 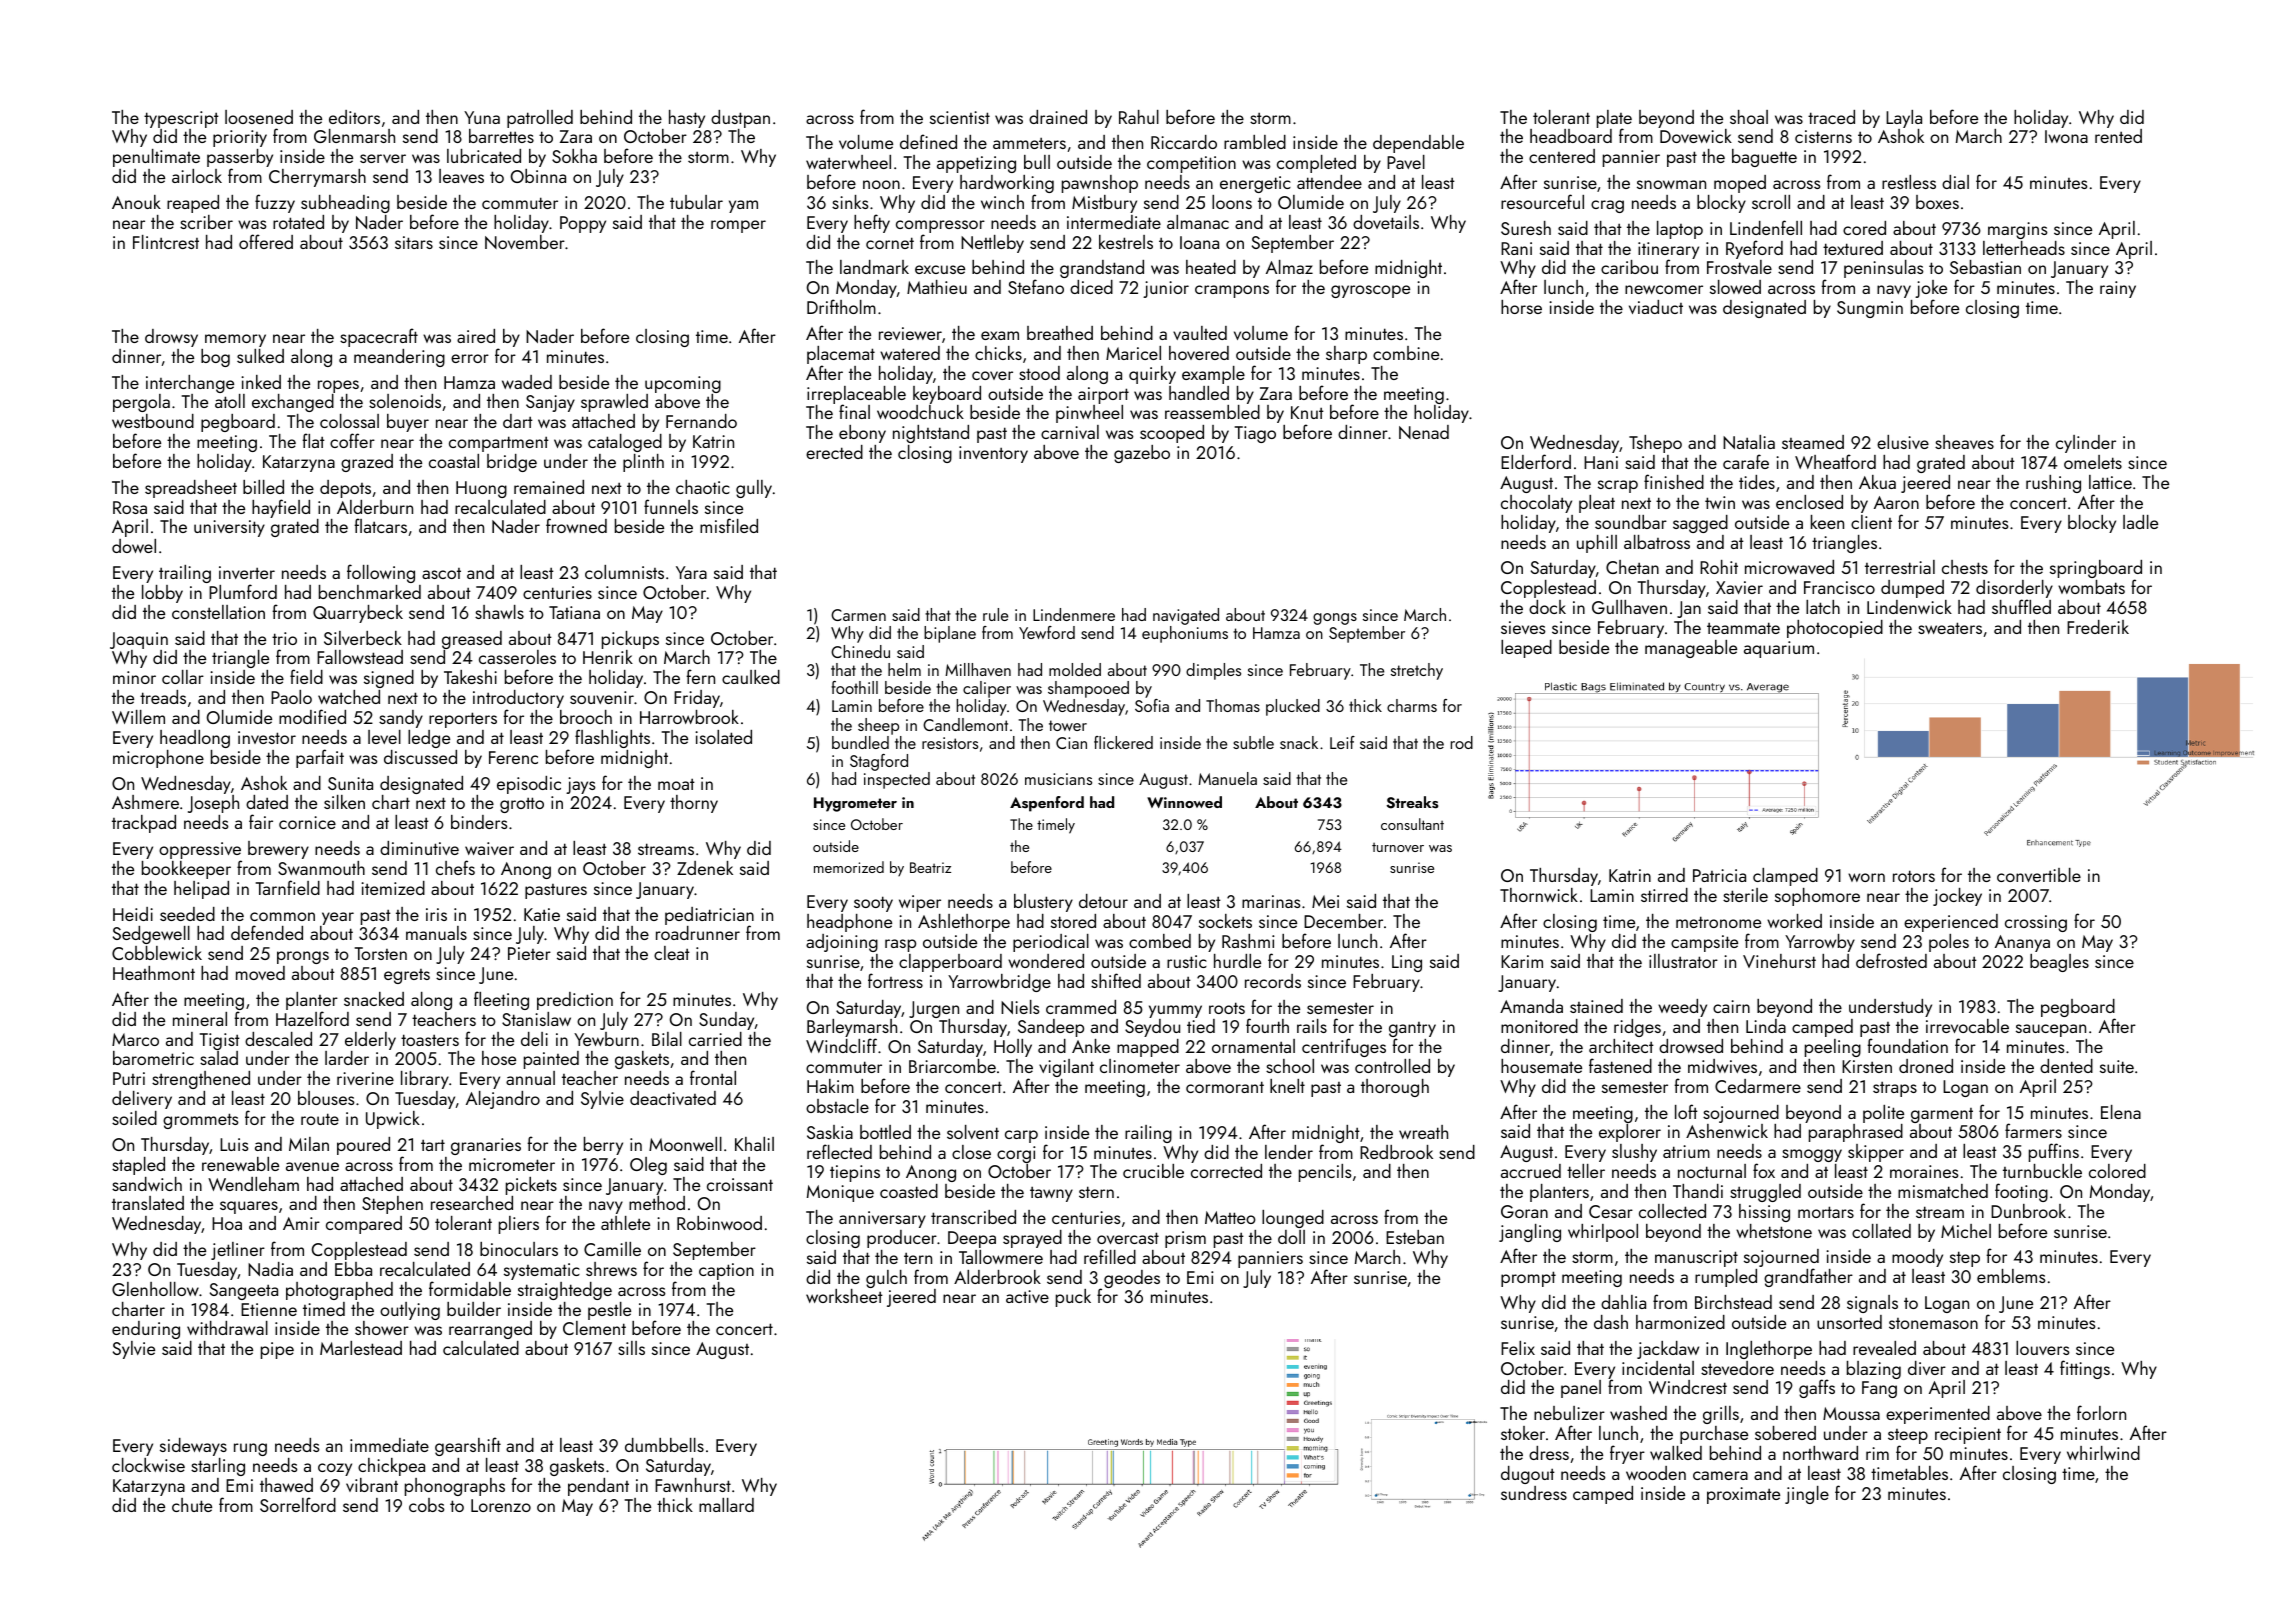 What do you see at coordinates (352, 440) in the image?
I see `coffer` at bounding box center [352, 440].
